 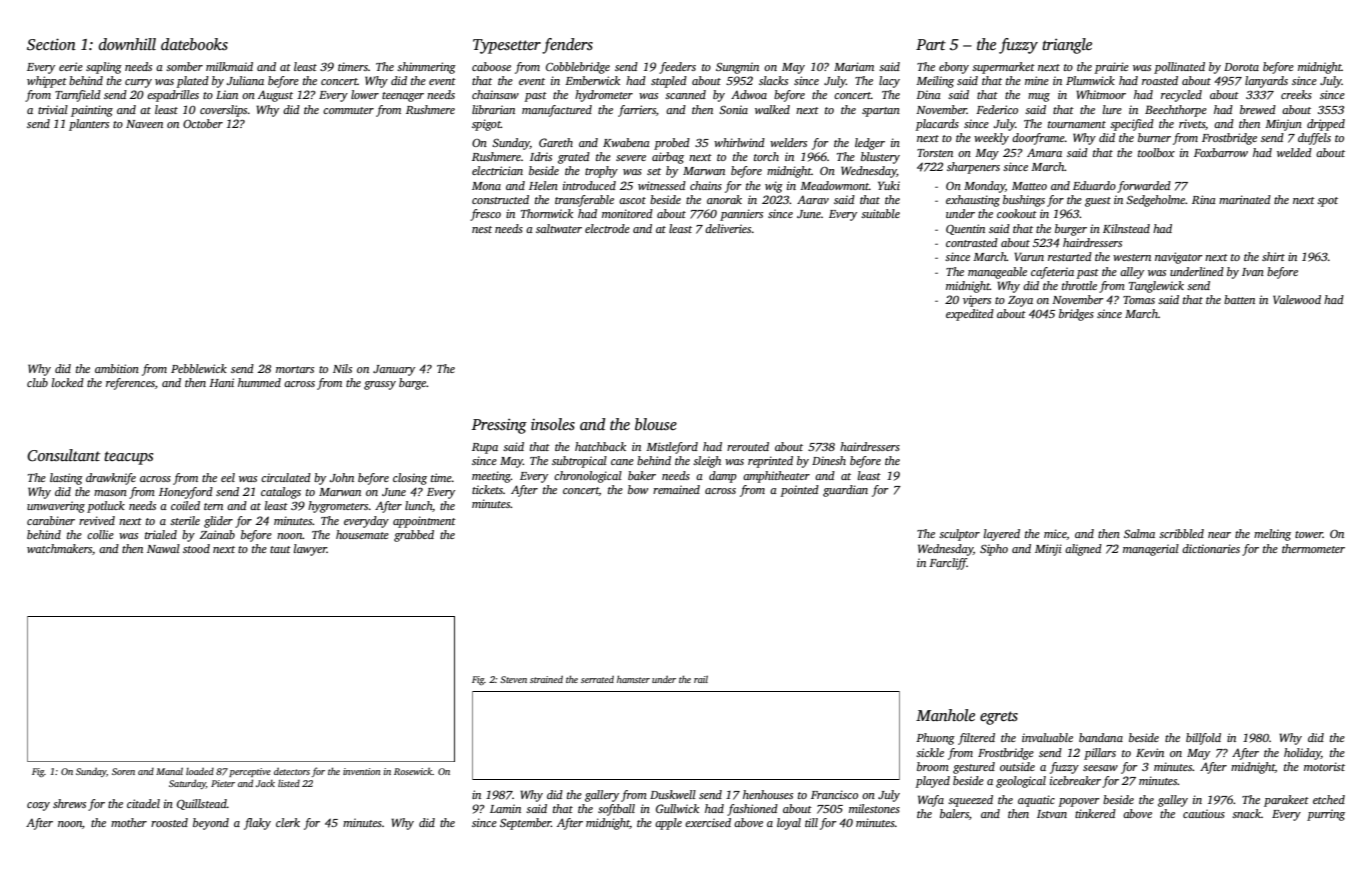 What do you see at coordinates (286, 477) in the screenshot?
I see `circulated` at bounding box center [286, 477].
